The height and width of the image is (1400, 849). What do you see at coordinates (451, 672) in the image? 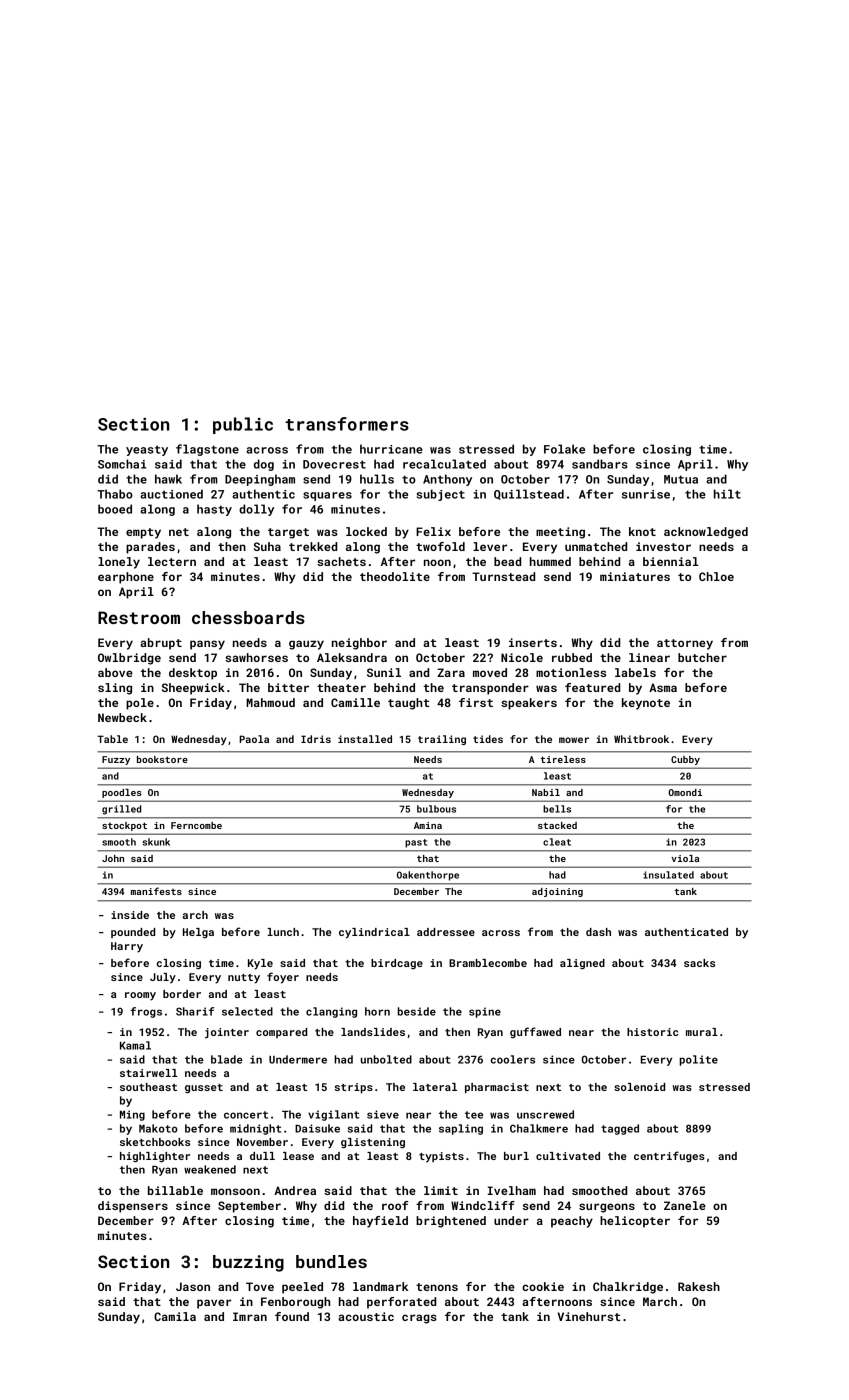
I see `Zara` at bounding box center [451, 672].
